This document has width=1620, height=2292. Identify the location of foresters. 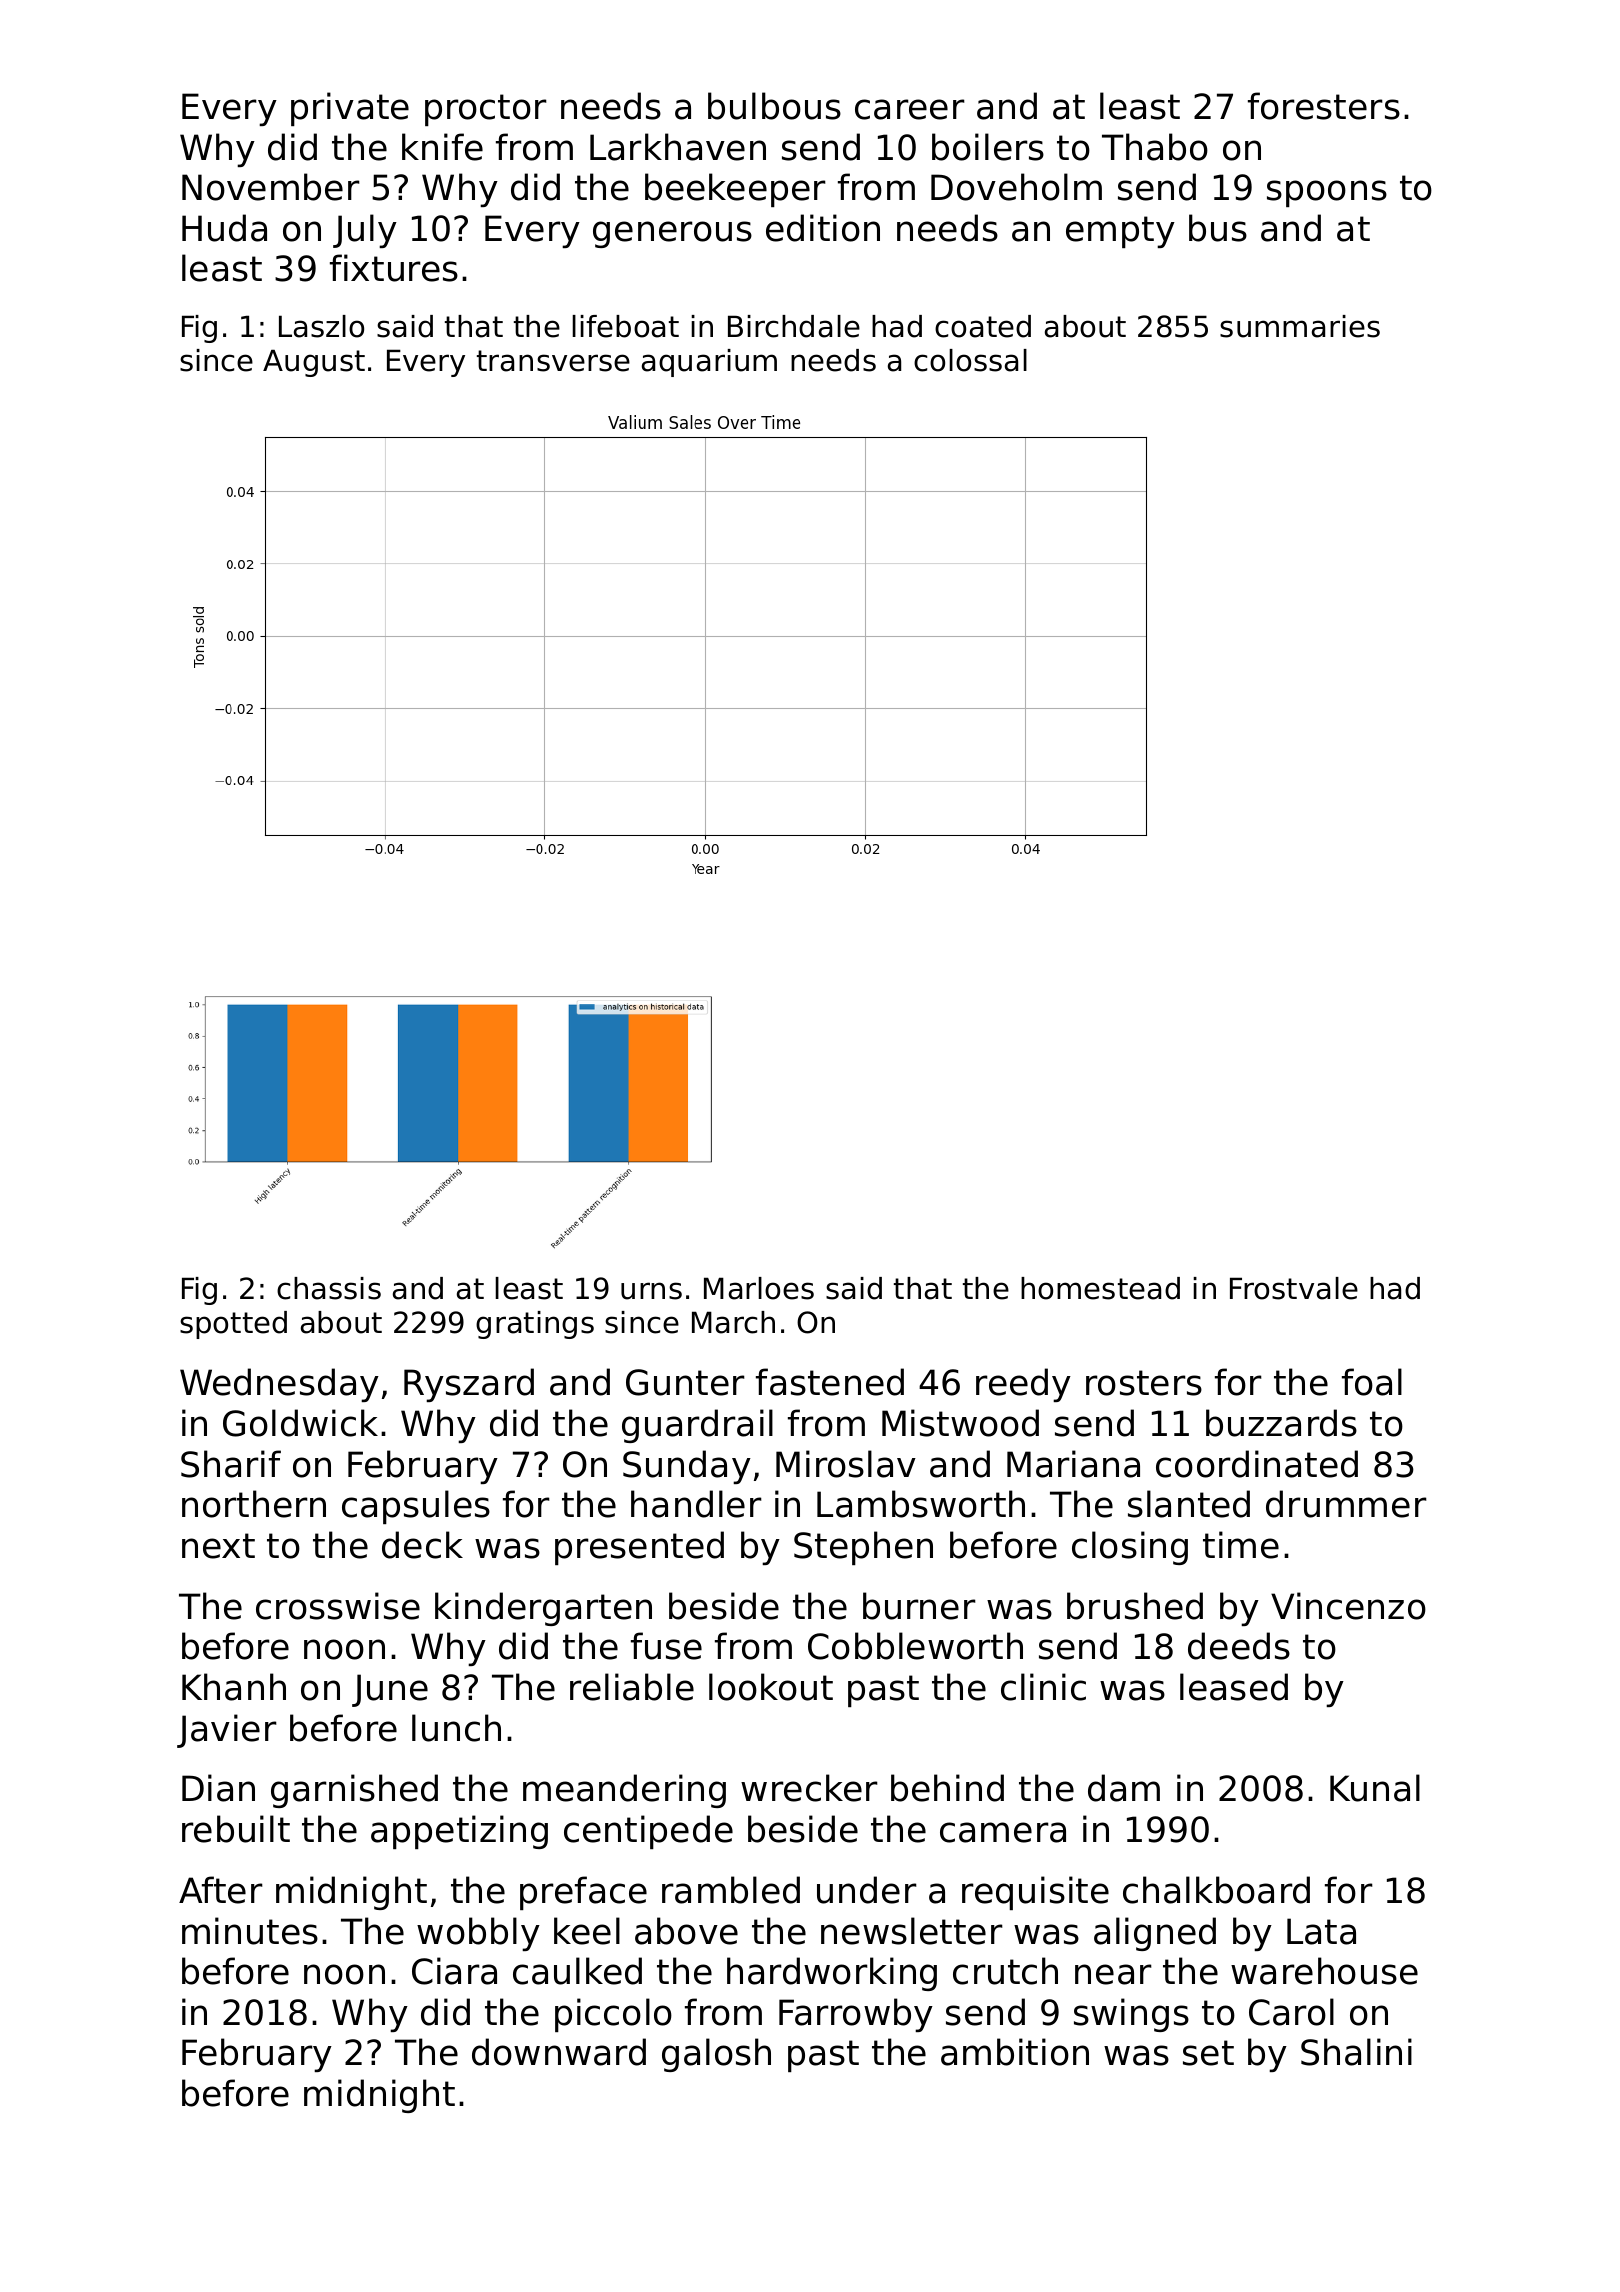
(1324, 106).
